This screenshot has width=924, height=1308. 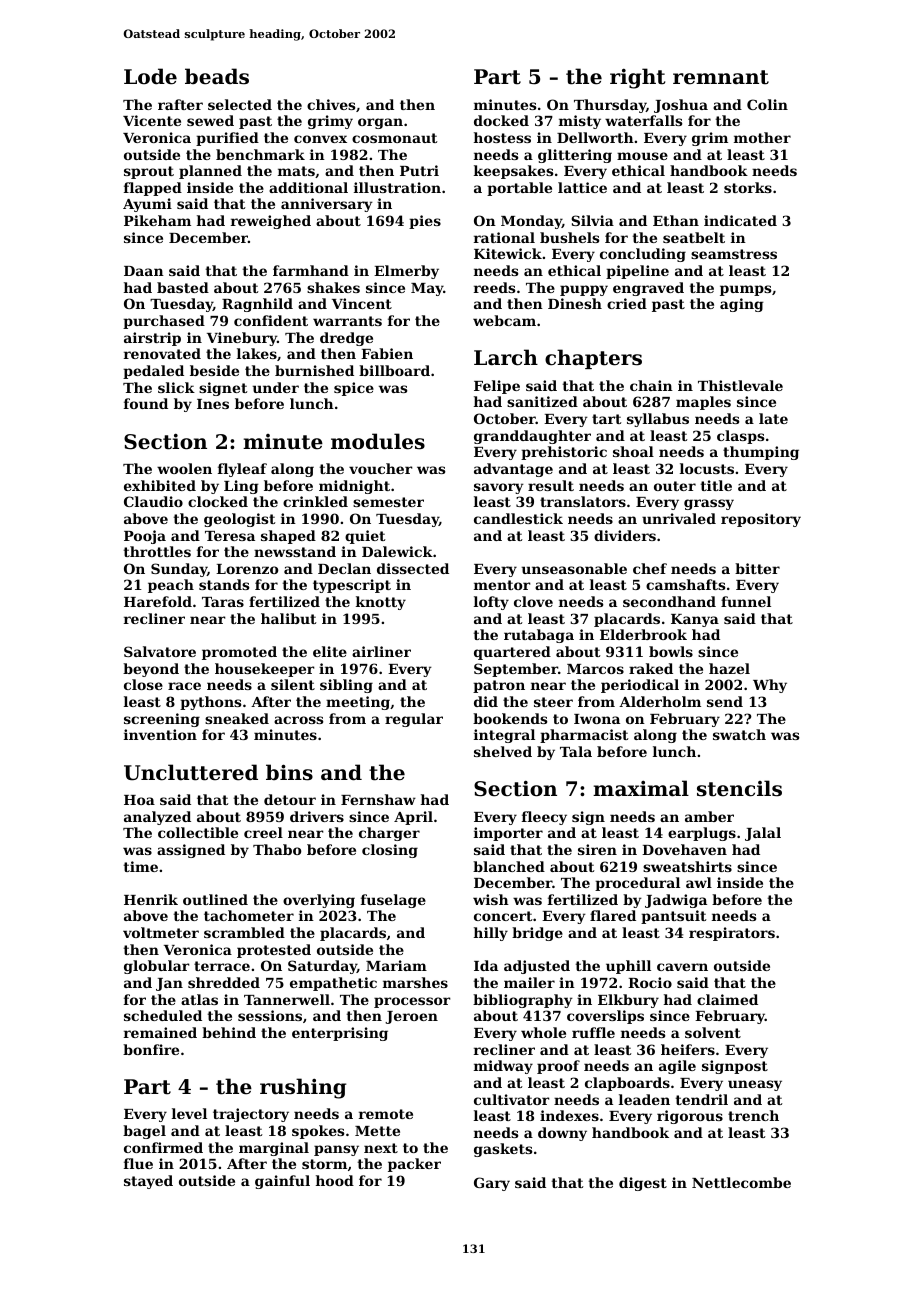 I want to click on bitter, so click(x=757, y=568).
